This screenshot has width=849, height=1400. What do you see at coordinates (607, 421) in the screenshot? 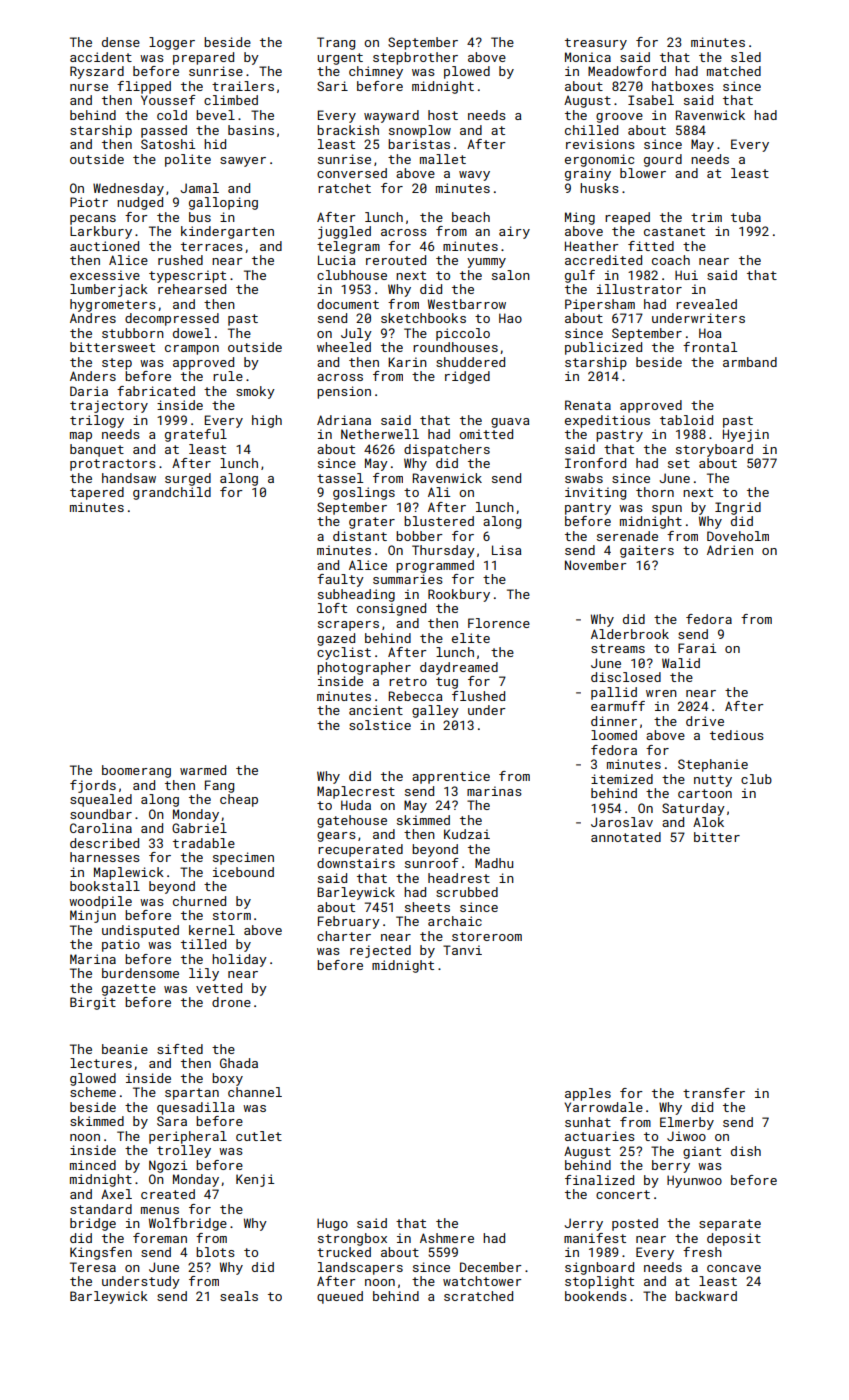
I see `expeditious` at bounding box center [607, 421].
